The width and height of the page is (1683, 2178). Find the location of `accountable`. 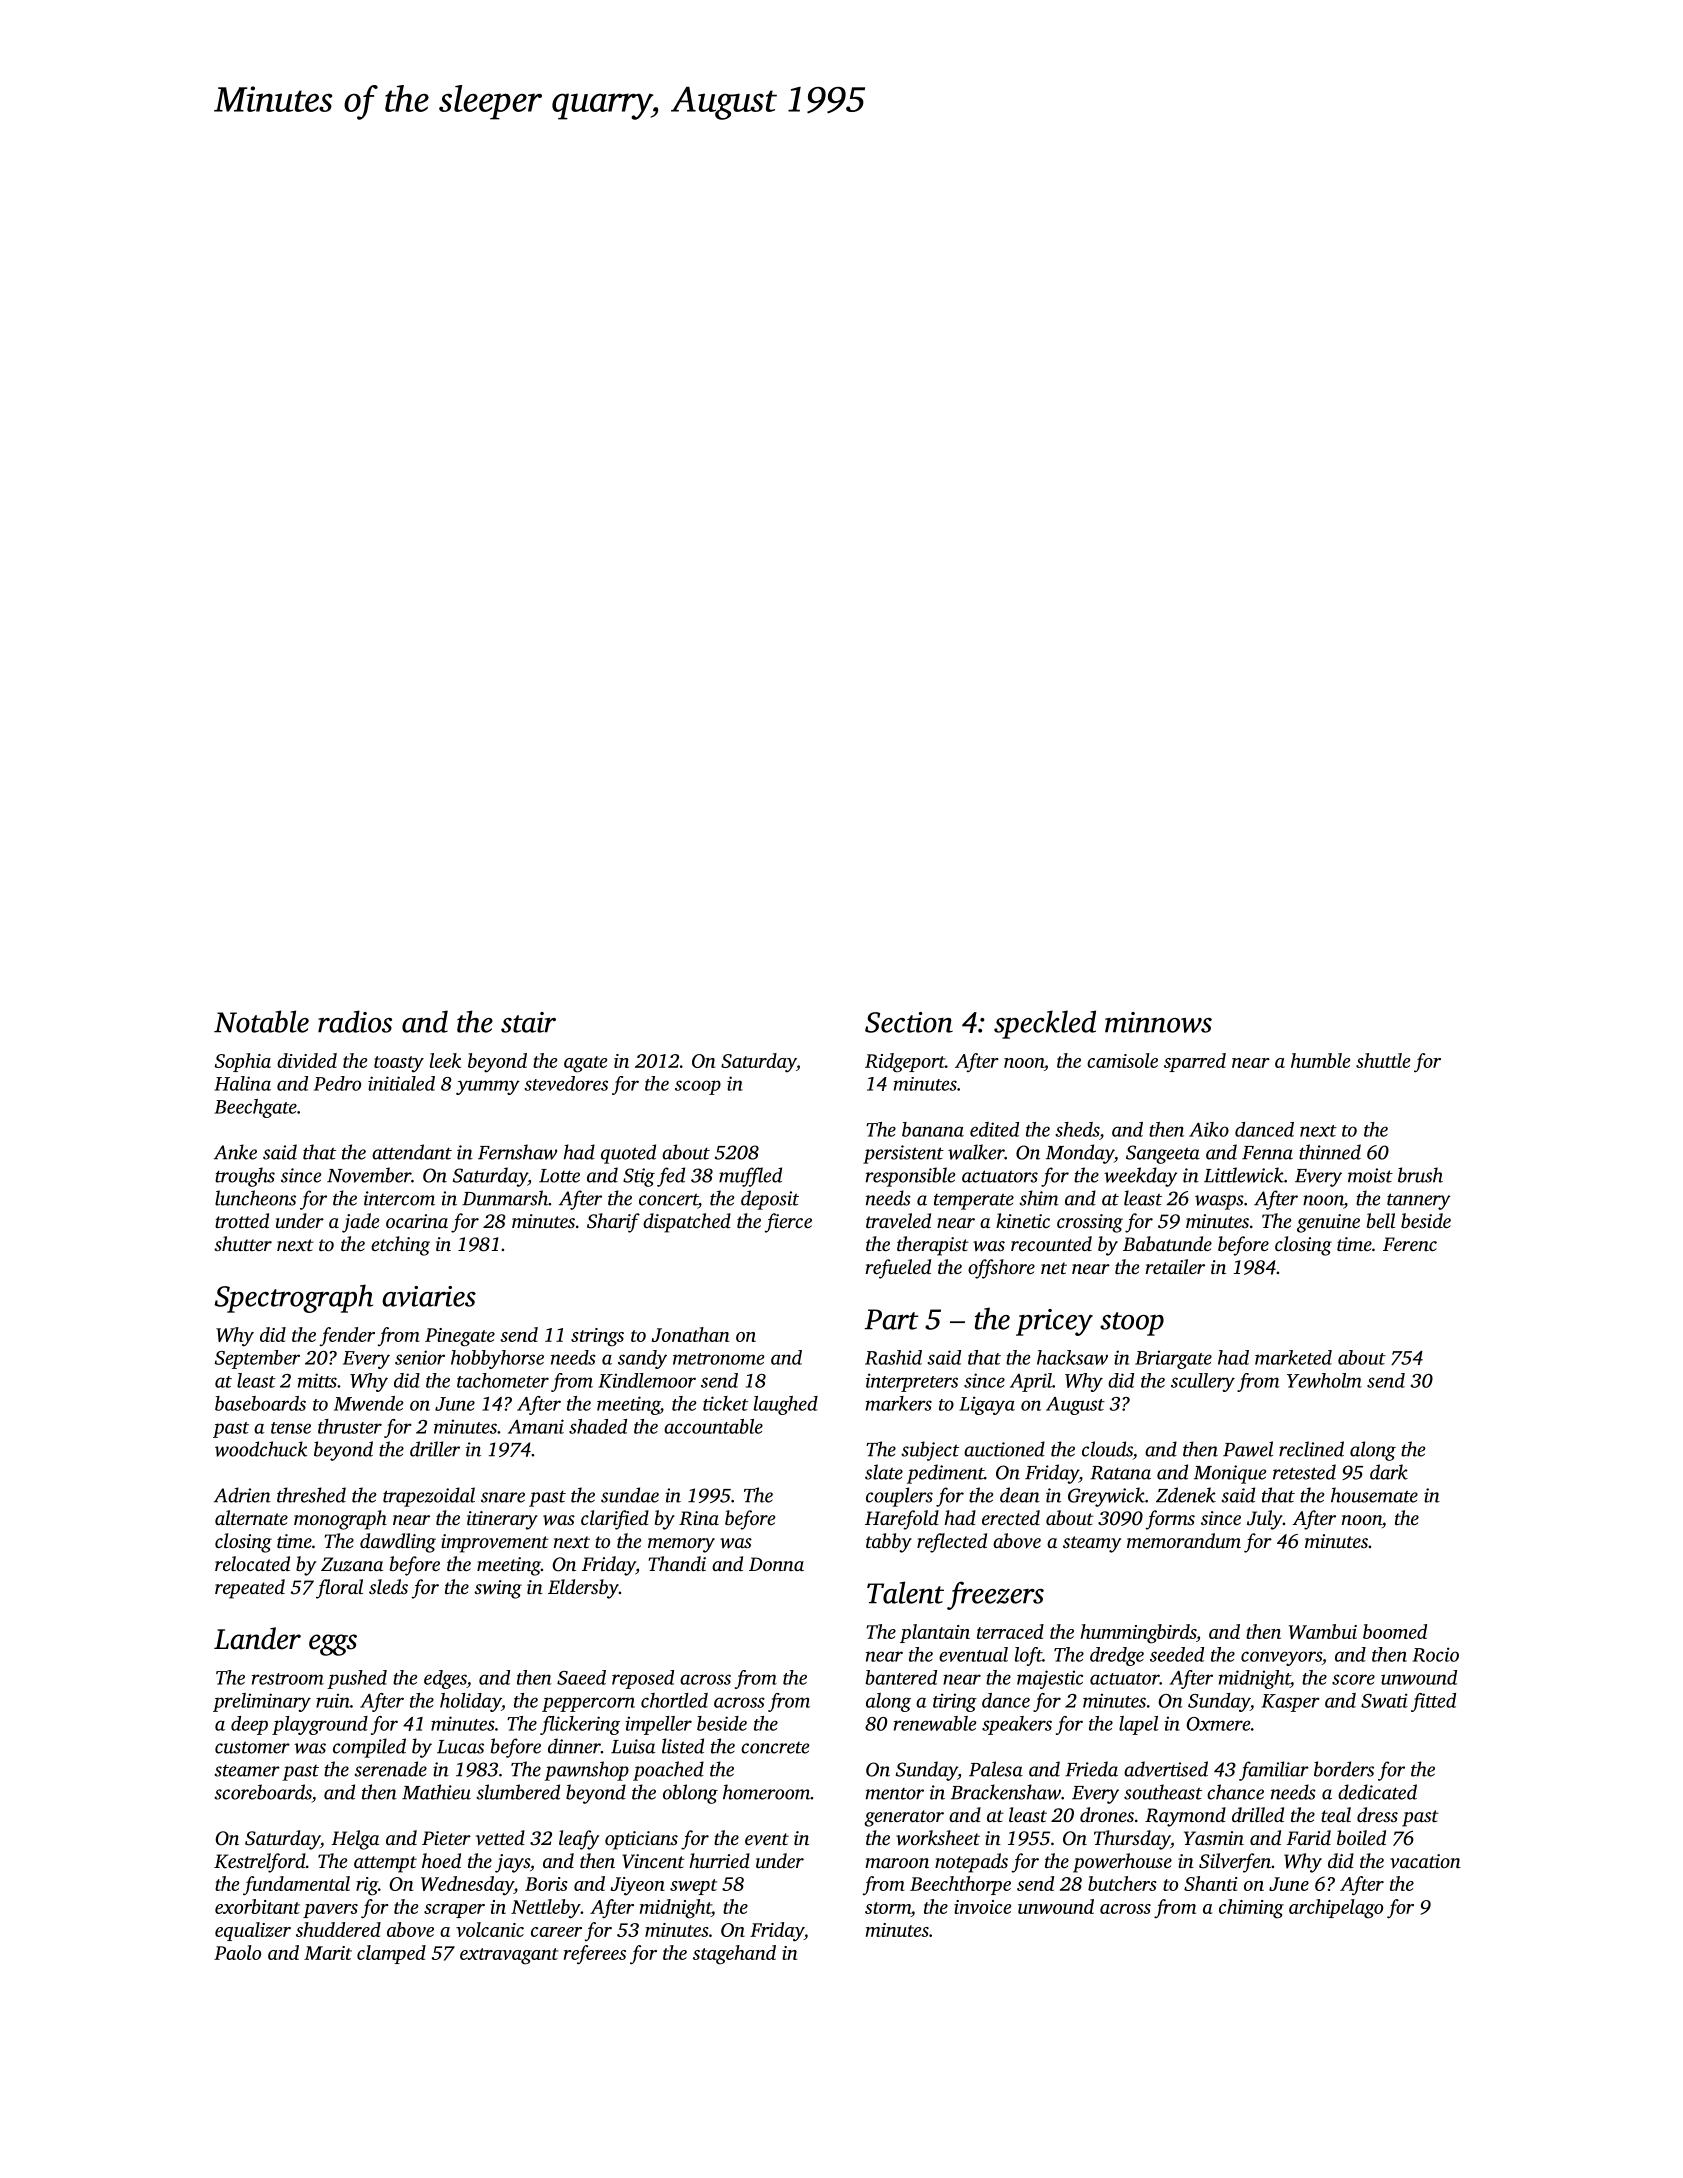

accountable is located at coordinates (713, 1426).
